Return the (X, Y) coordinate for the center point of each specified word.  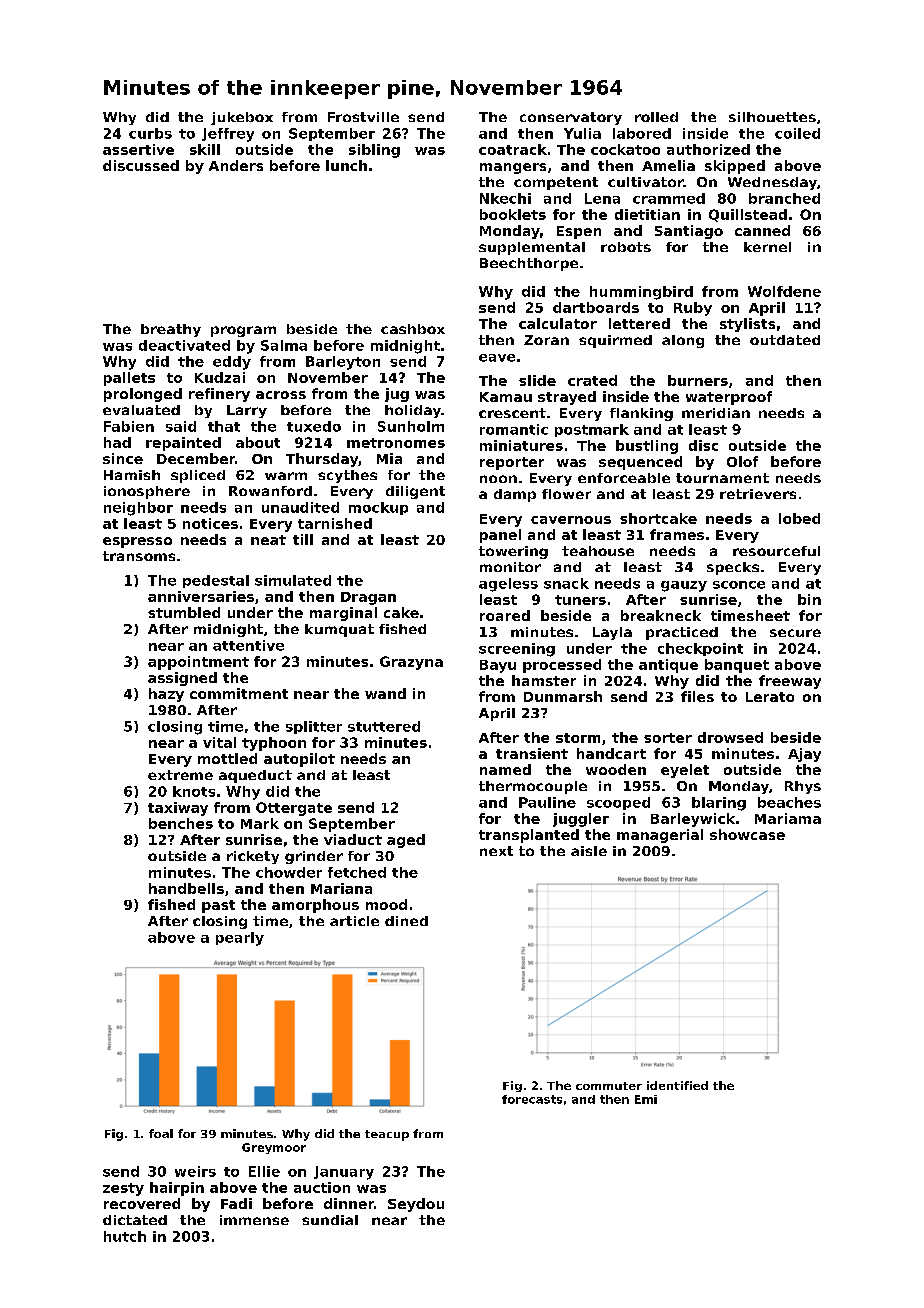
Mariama (788, 818)
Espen (579, 232)
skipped (735, 167)
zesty (123, 1189)
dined (406, 921)
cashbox (413, 329)
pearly (240, 939)
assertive (138, 149)
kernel (767, 247)
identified (677, 1085)
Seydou (416, 1205)
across (281, 395)
